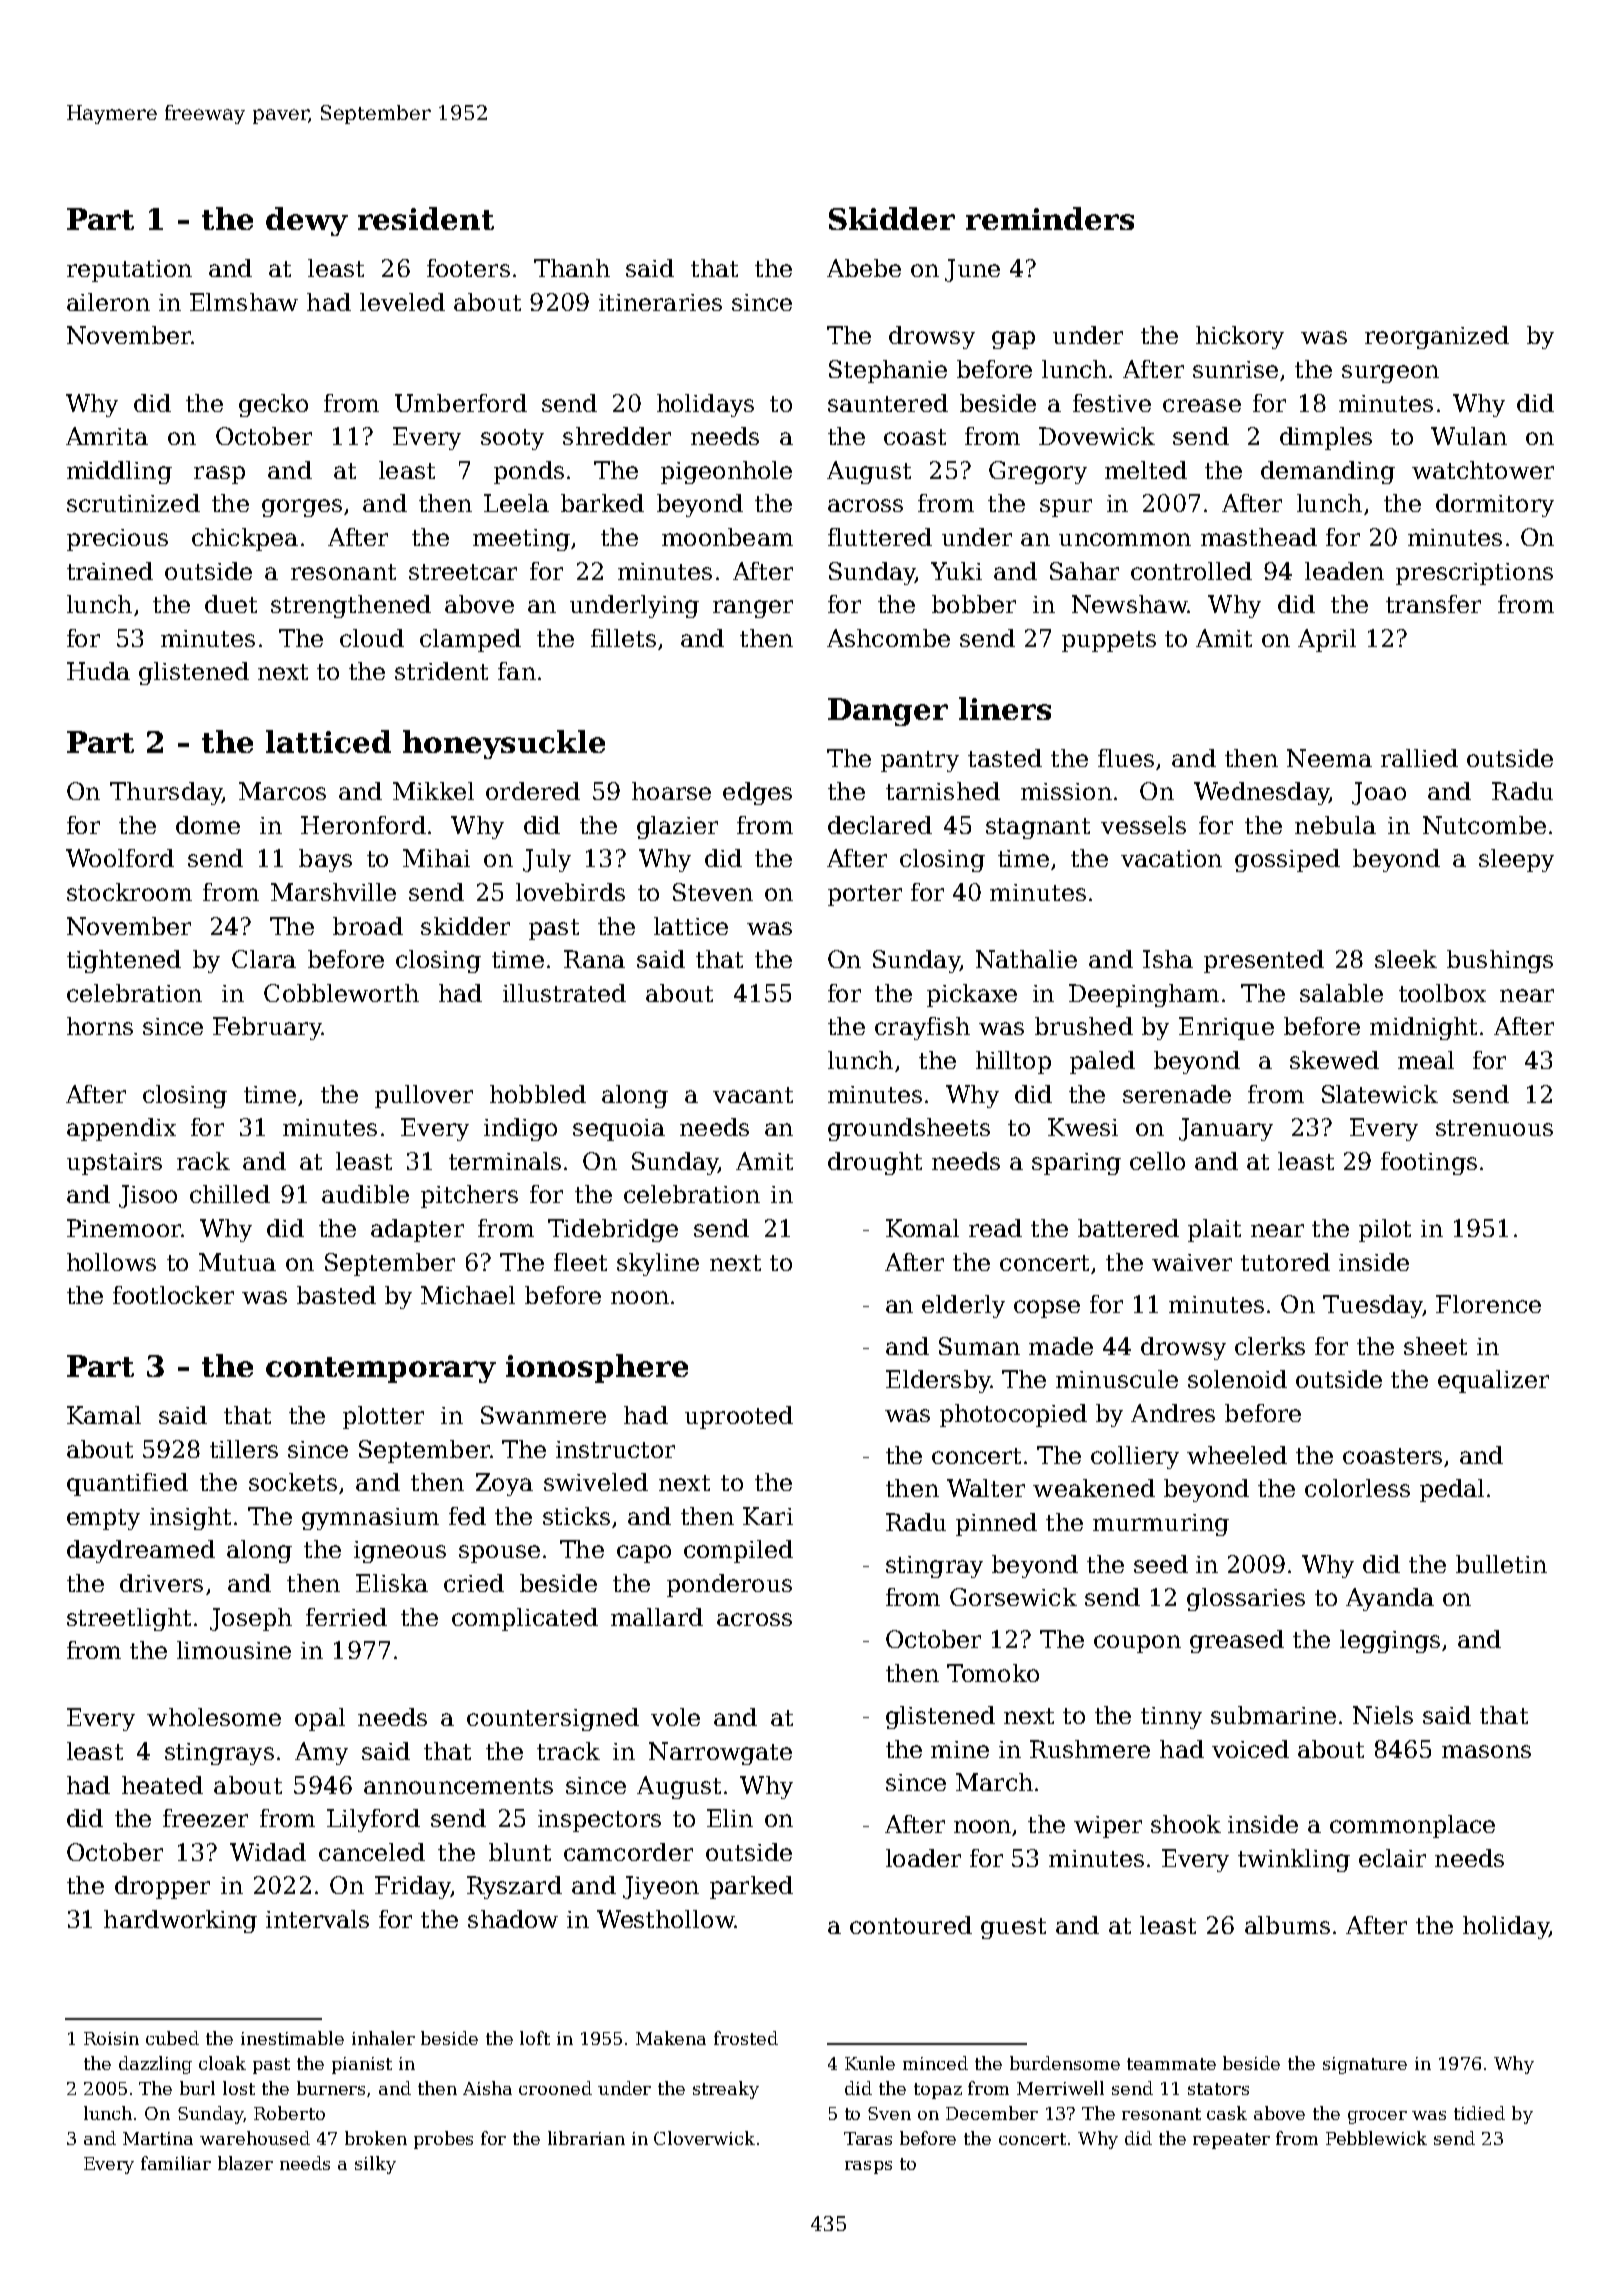 The image size is (1620, 2292). What do you see at coordinates (307, 221) in the document?
I see `dewy` at bounding box center [307, 221].
